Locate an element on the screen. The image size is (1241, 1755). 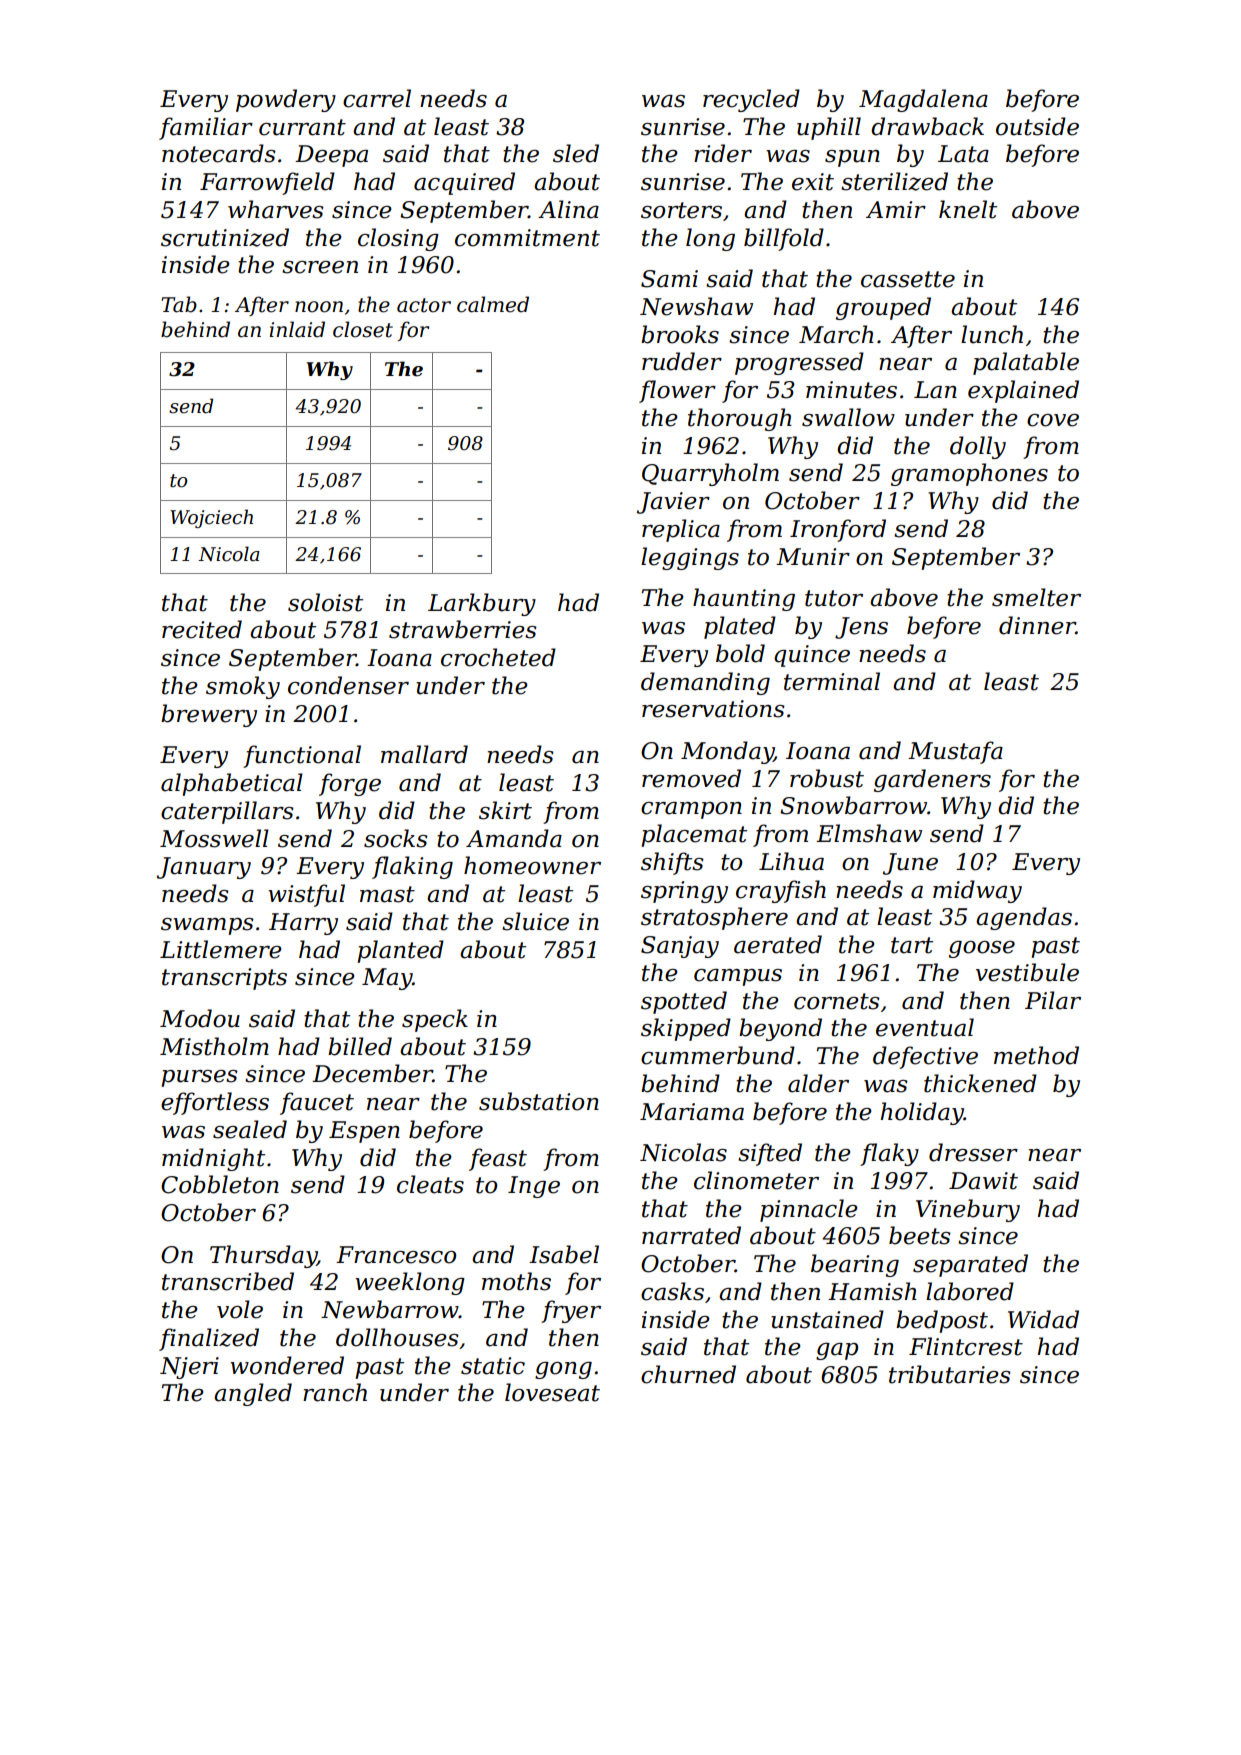
substation is located at coordinates (539, 1101).
